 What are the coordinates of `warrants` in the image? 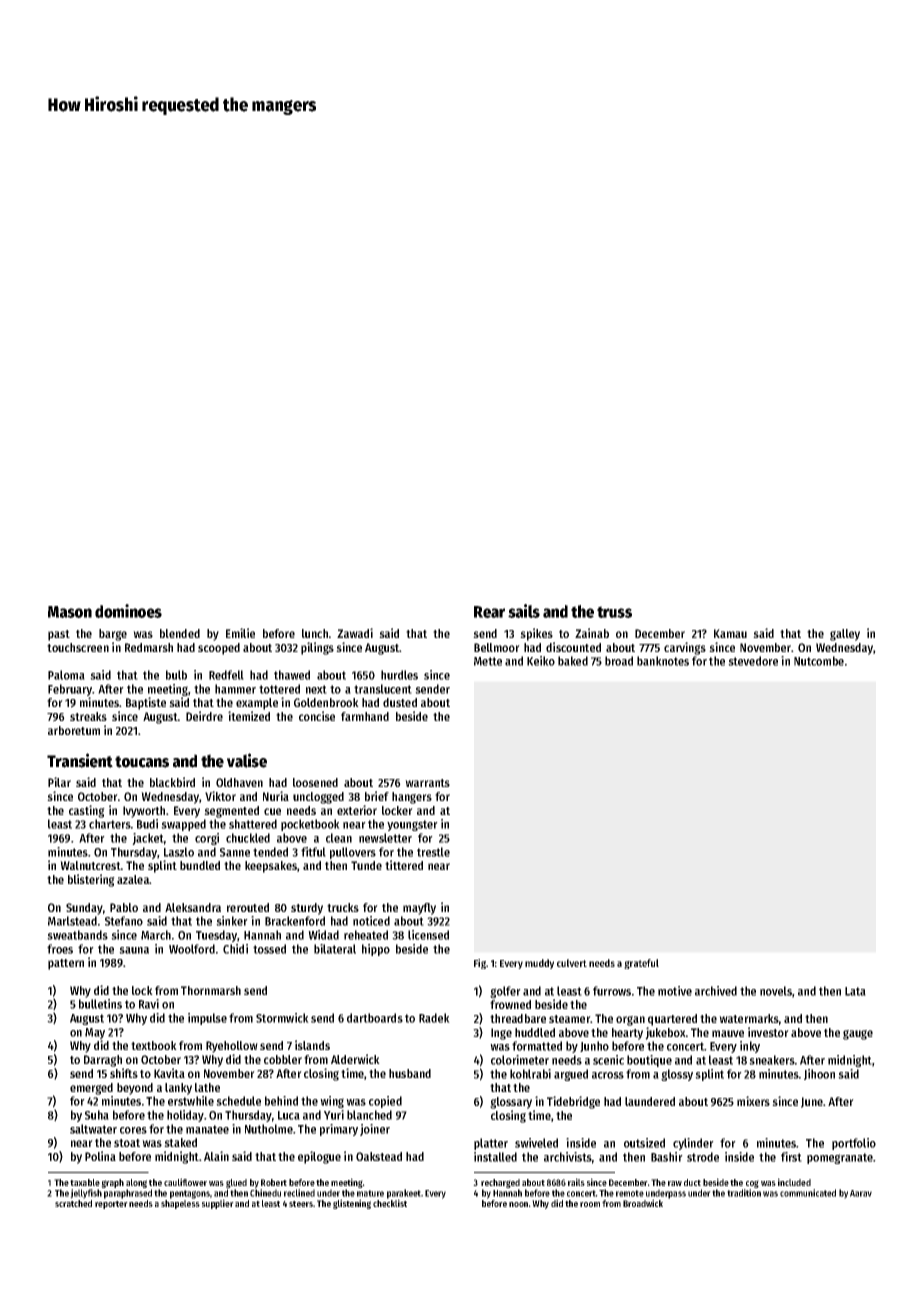 It's located at (427, 783).
